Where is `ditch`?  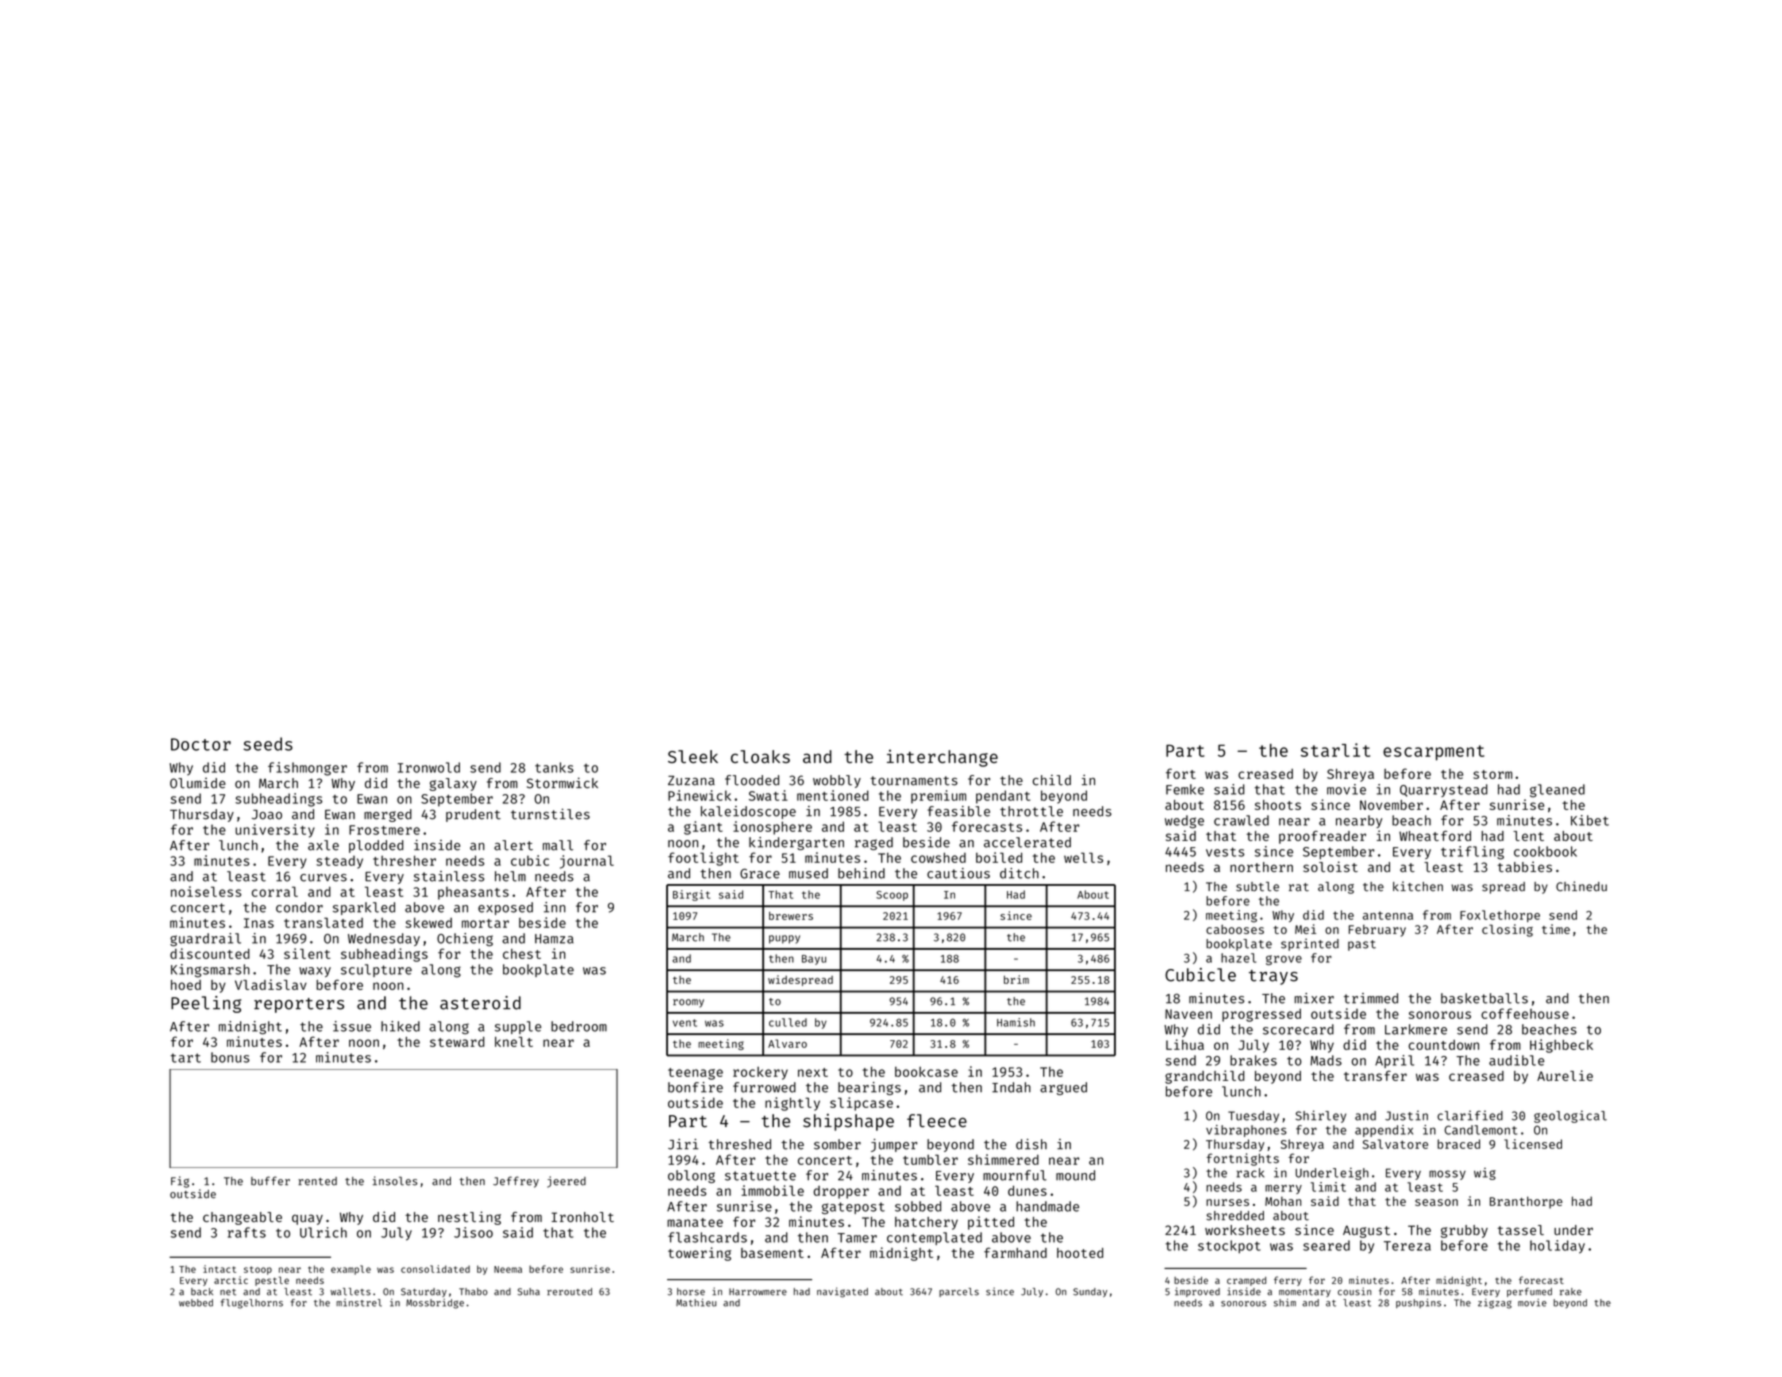
ditch is located at coordinates (1019, 873).
